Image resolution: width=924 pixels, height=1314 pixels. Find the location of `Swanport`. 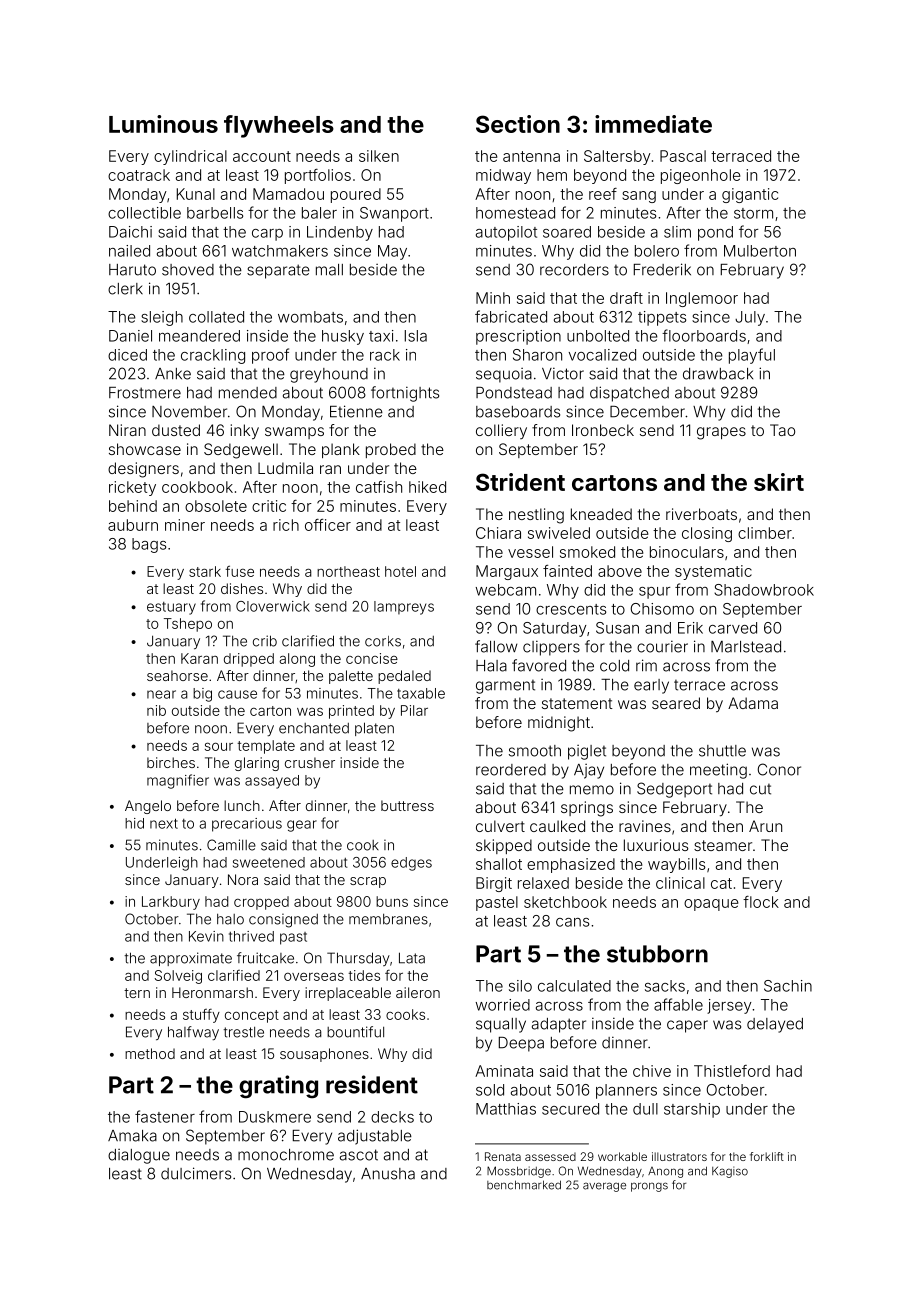

Swanport is located at coordinates (394, 214).
